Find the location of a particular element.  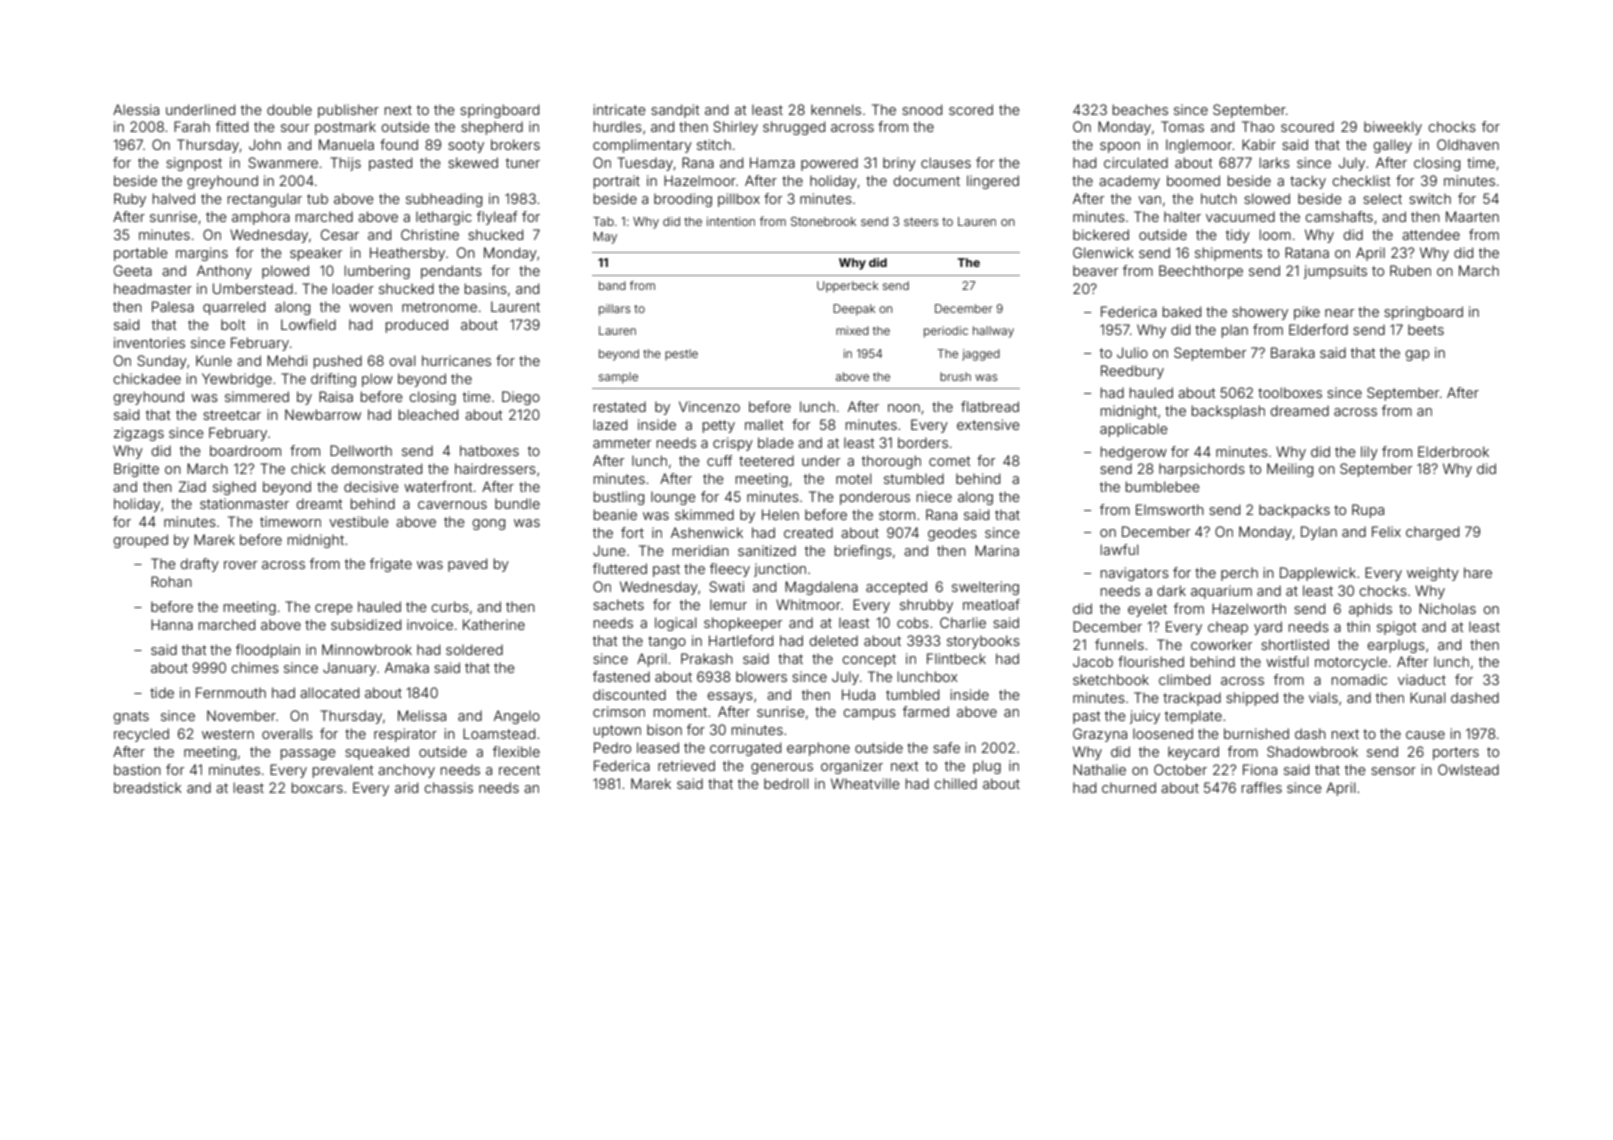

Vincenzo is located at coordinates (709, 406).
